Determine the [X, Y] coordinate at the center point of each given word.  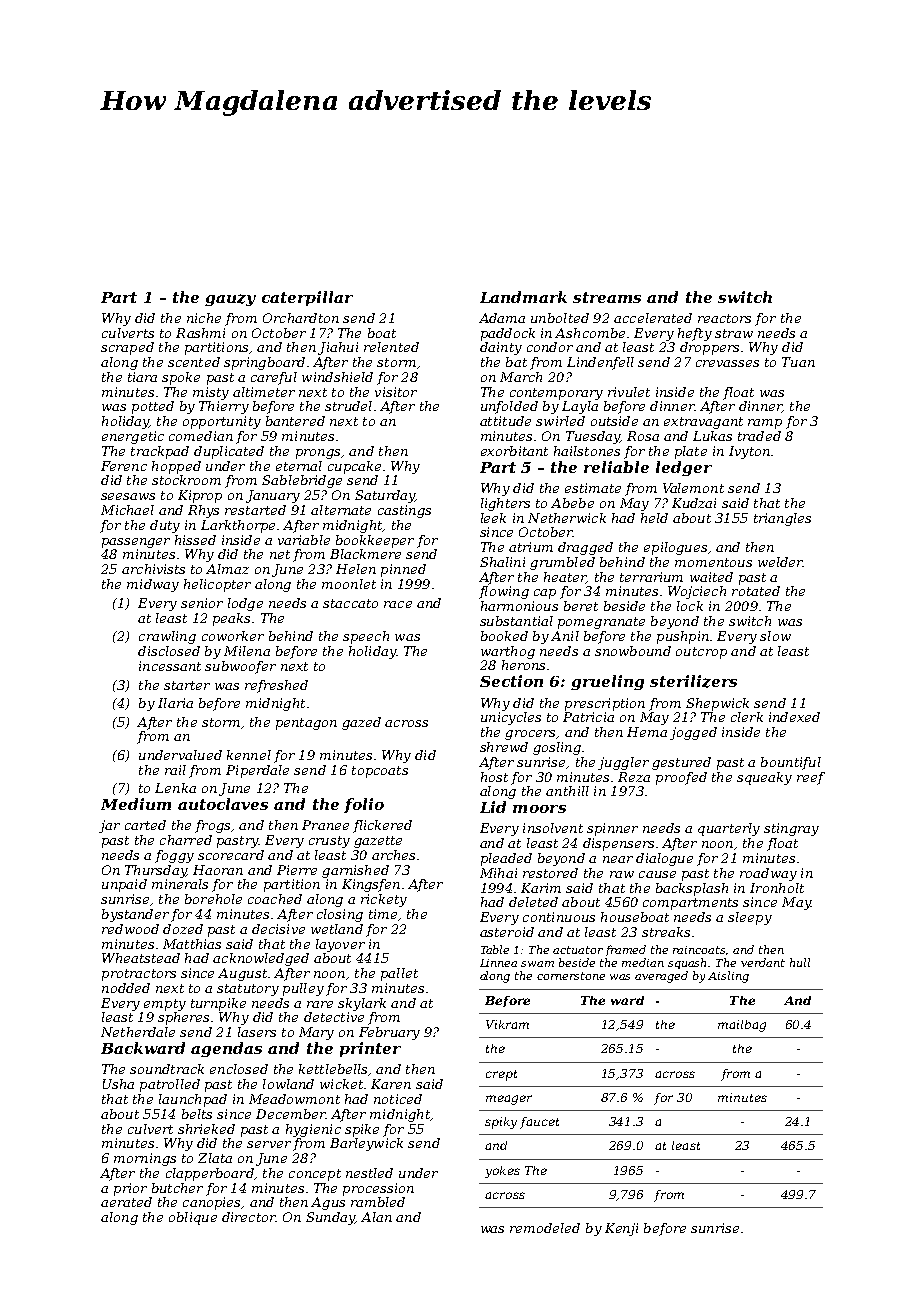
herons [523, 665]
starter [187, 685]
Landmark [523, 297]
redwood [130, 929]
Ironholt [777, 888]
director [249, 1217]
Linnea [498, 963]
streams [607, 297]
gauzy [230, 300]
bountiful [791, 763]
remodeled [545, 1228]
